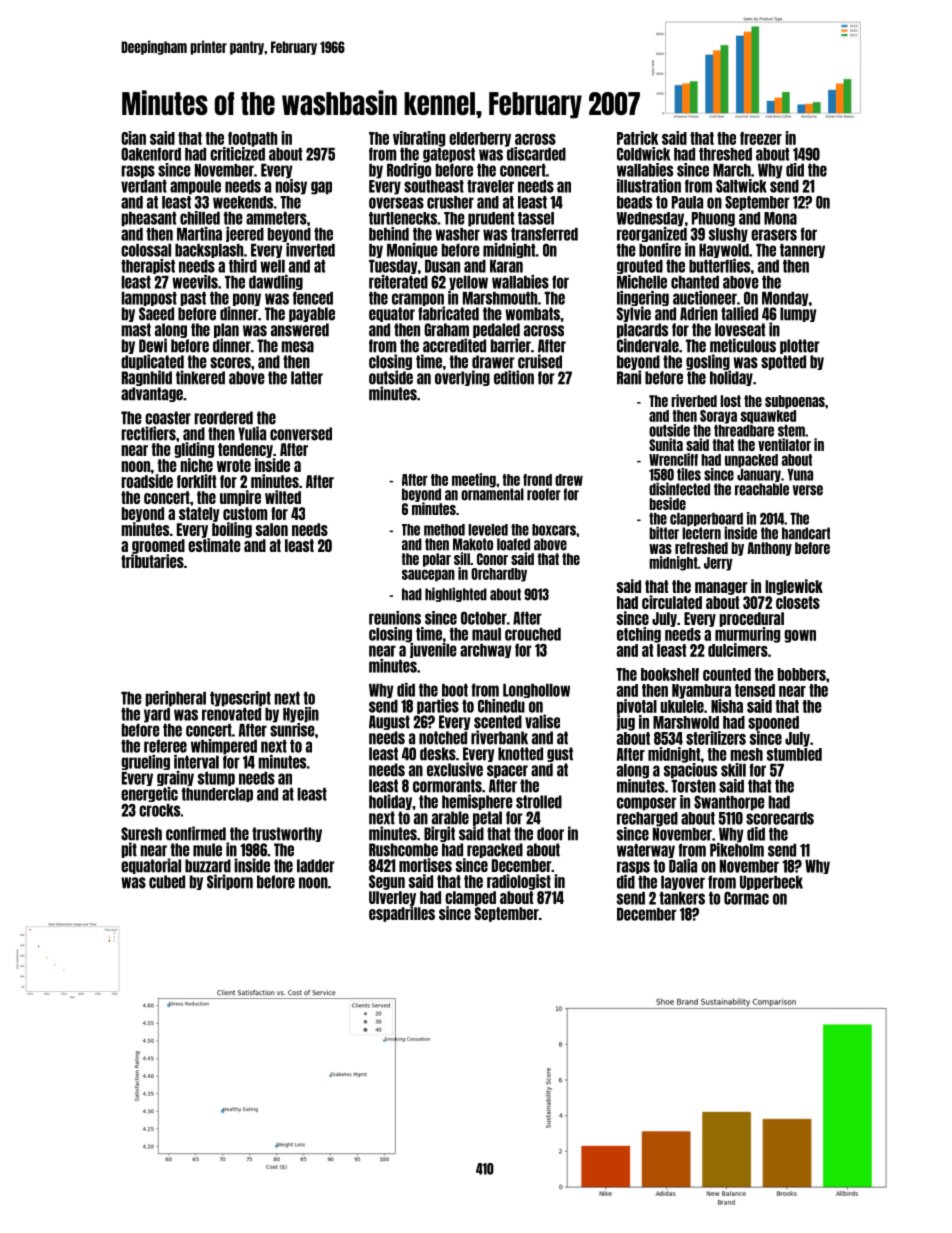 The image size is (952, 1233). What do you see at coordinates (245, 450) in the screenshot?
I see `tendency` at bounding box center [245, 450].
